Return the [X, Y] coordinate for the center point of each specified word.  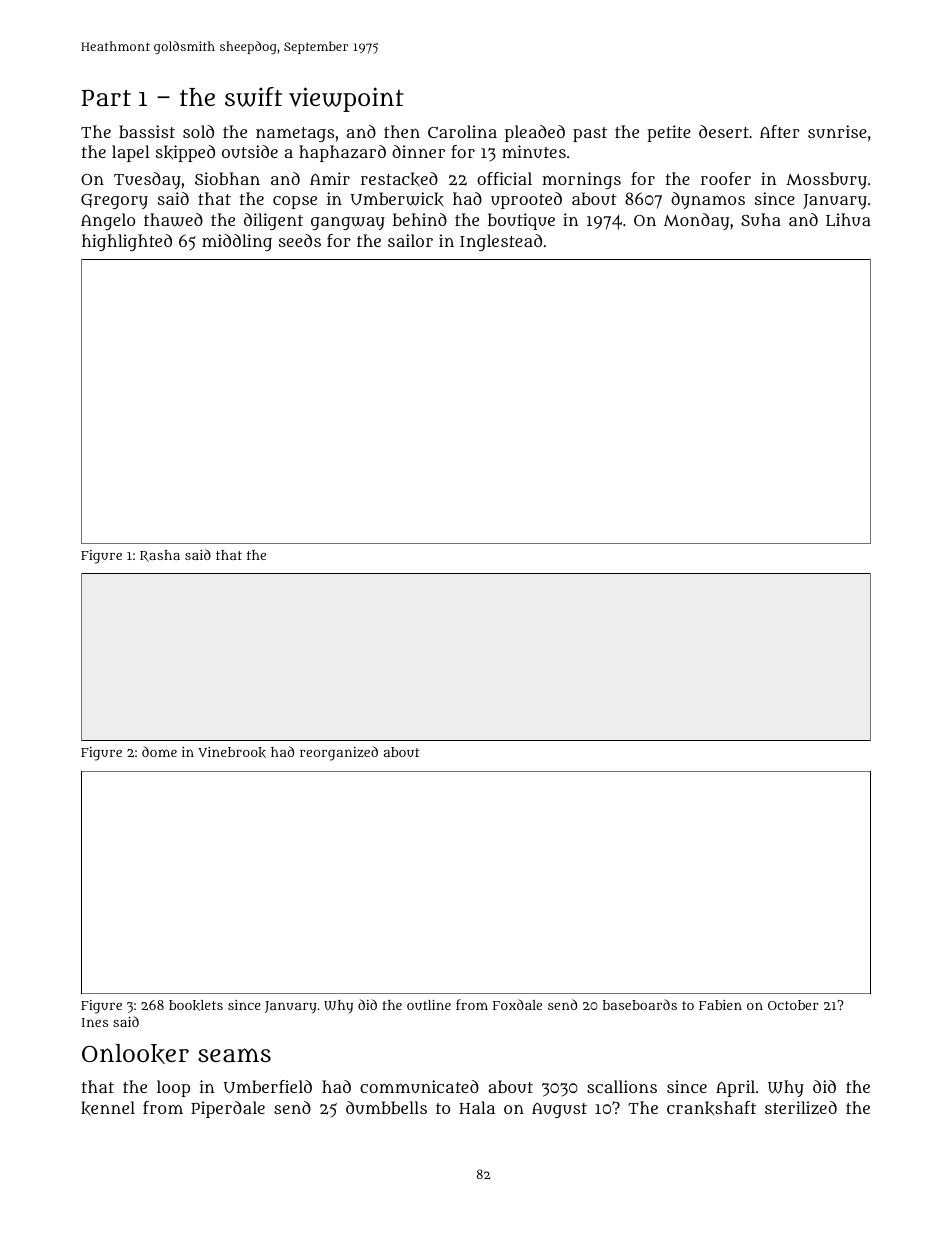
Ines [95, 1022]
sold [198, 131]
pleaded [535, 133]
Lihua [848, 220]
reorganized [339, 753]
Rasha [160, 556]
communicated [419, 1086]
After [780, 131]
